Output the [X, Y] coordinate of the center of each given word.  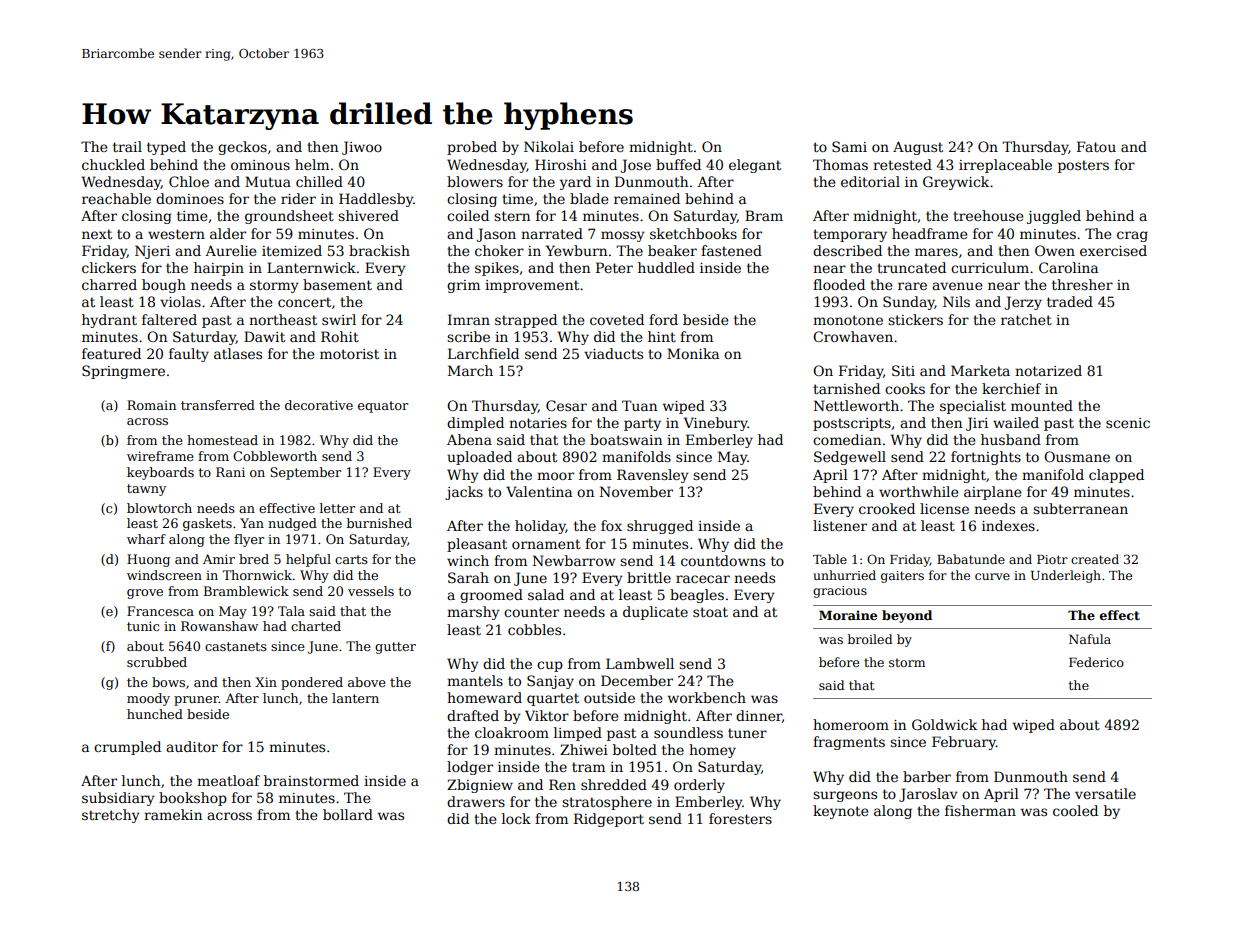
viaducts [613, 353]
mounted [1042, 405]
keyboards [160, 473]
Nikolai [549, 146]
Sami [849, 146]
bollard [348, 814]
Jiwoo [362, 148]
